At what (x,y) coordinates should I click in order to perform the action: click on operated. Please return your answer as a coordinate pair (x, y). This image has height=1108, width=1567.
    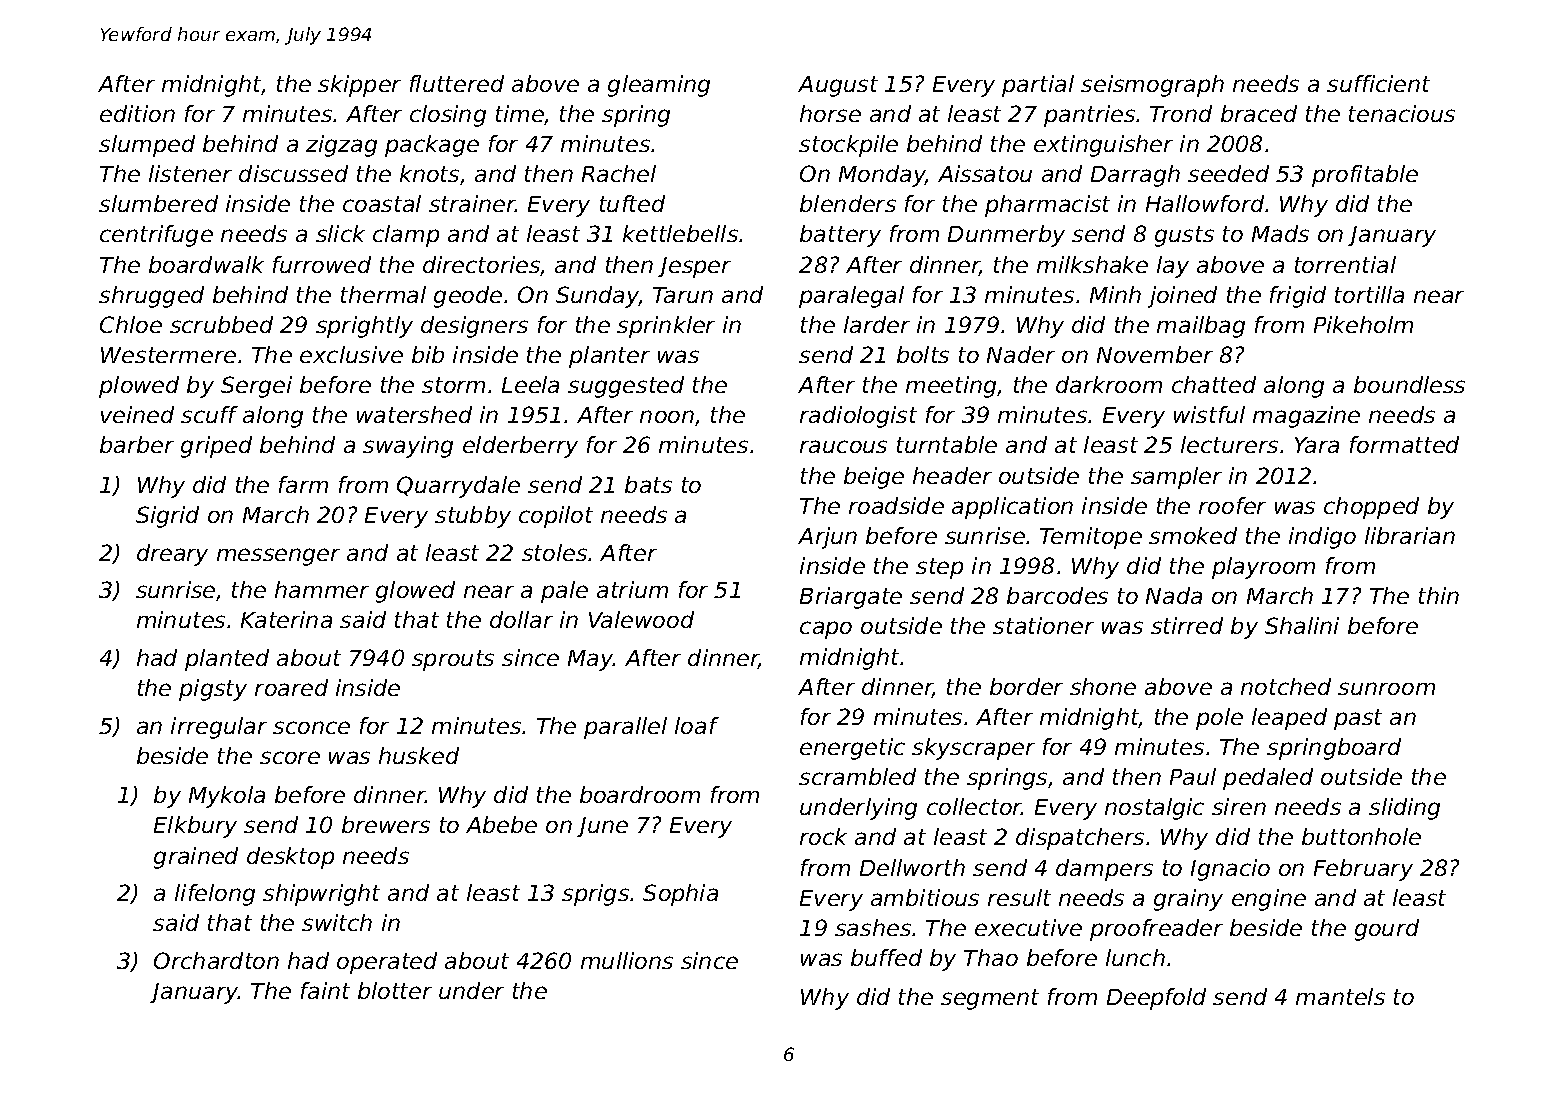
    Looking at the image, I should click on (387, 963).
